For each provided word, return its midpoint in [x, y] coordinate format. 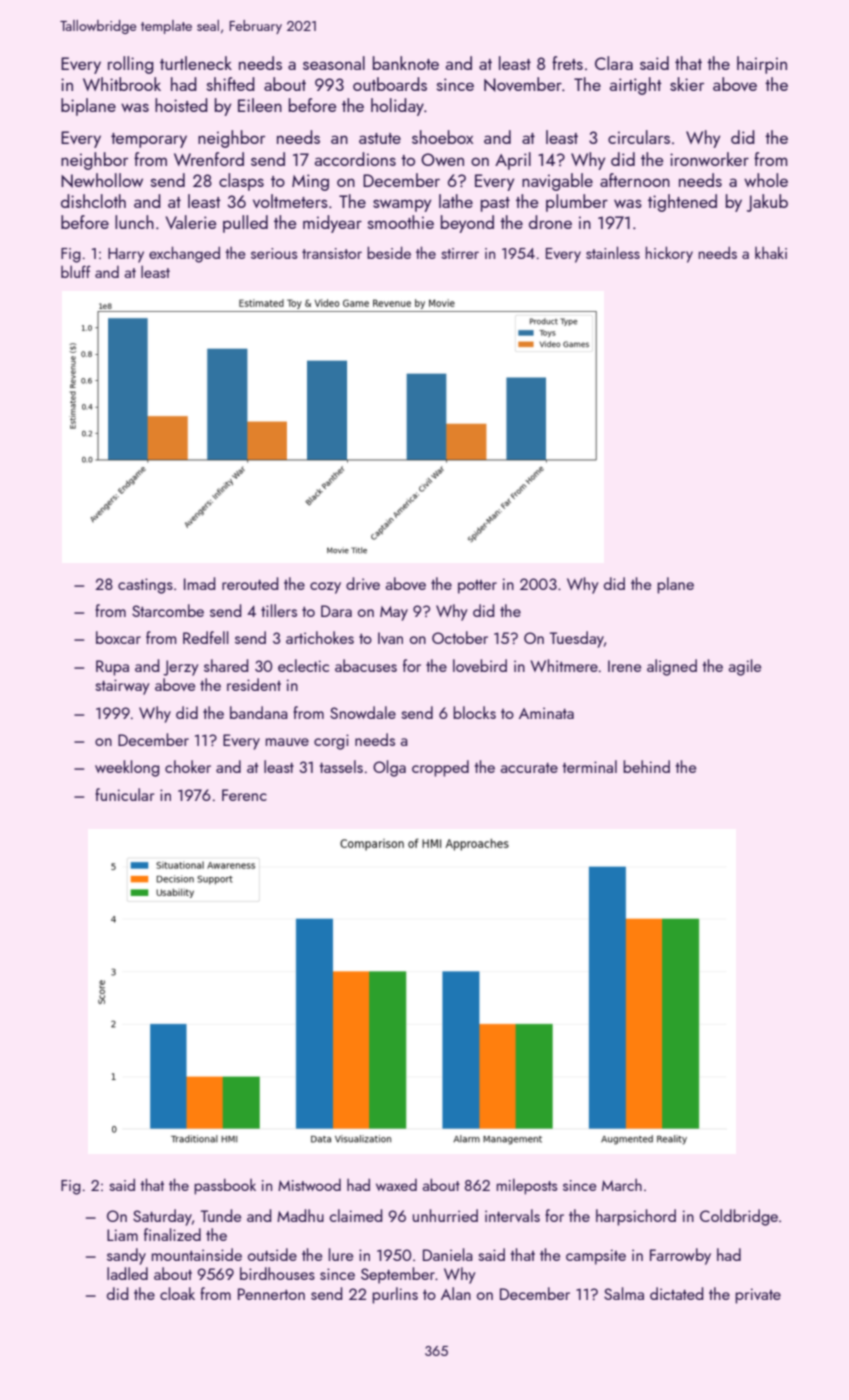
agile [744, 667]
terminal [590, 766]
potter [477, 587]
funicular [124, 794]
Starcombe [168, 610]
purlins [395, 1295]
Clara [614, 63]
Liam [122, 1235]
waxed [396, 1185]
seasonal [334, 63]
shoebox [442, 137]
